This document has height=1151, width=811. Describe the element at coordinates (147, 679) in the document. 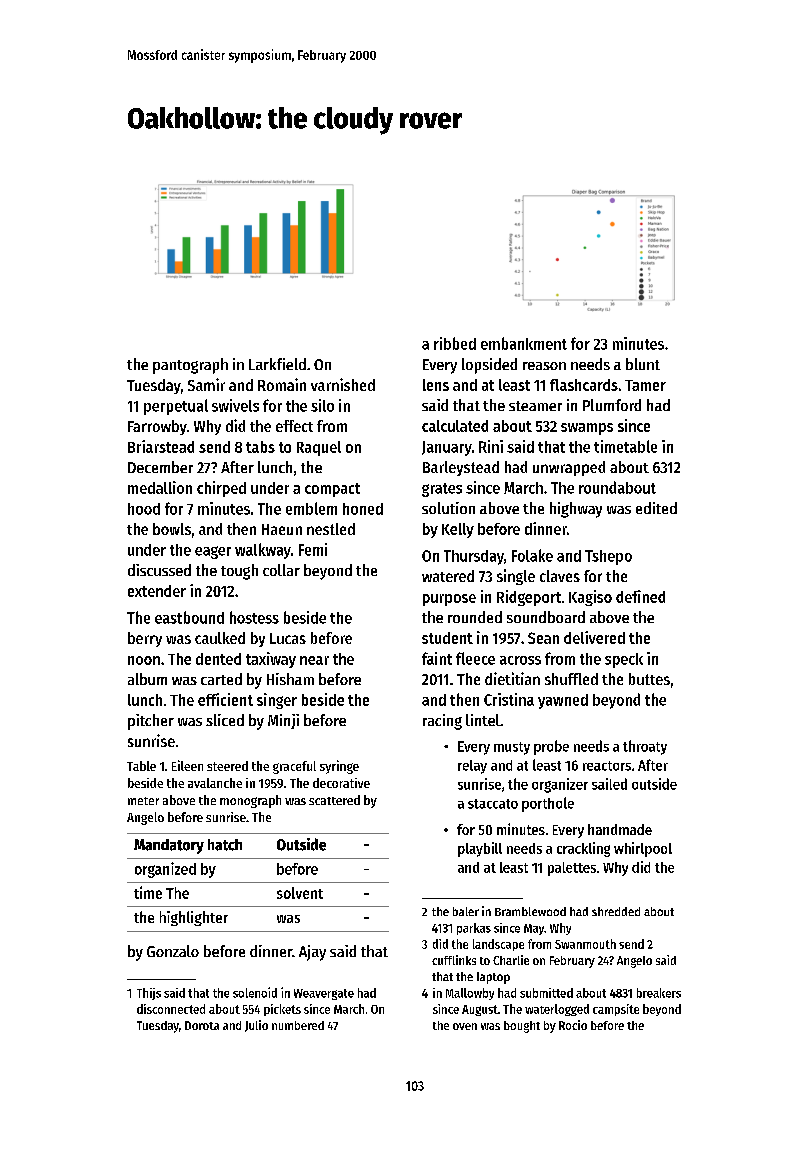

I see `album` at that location.
